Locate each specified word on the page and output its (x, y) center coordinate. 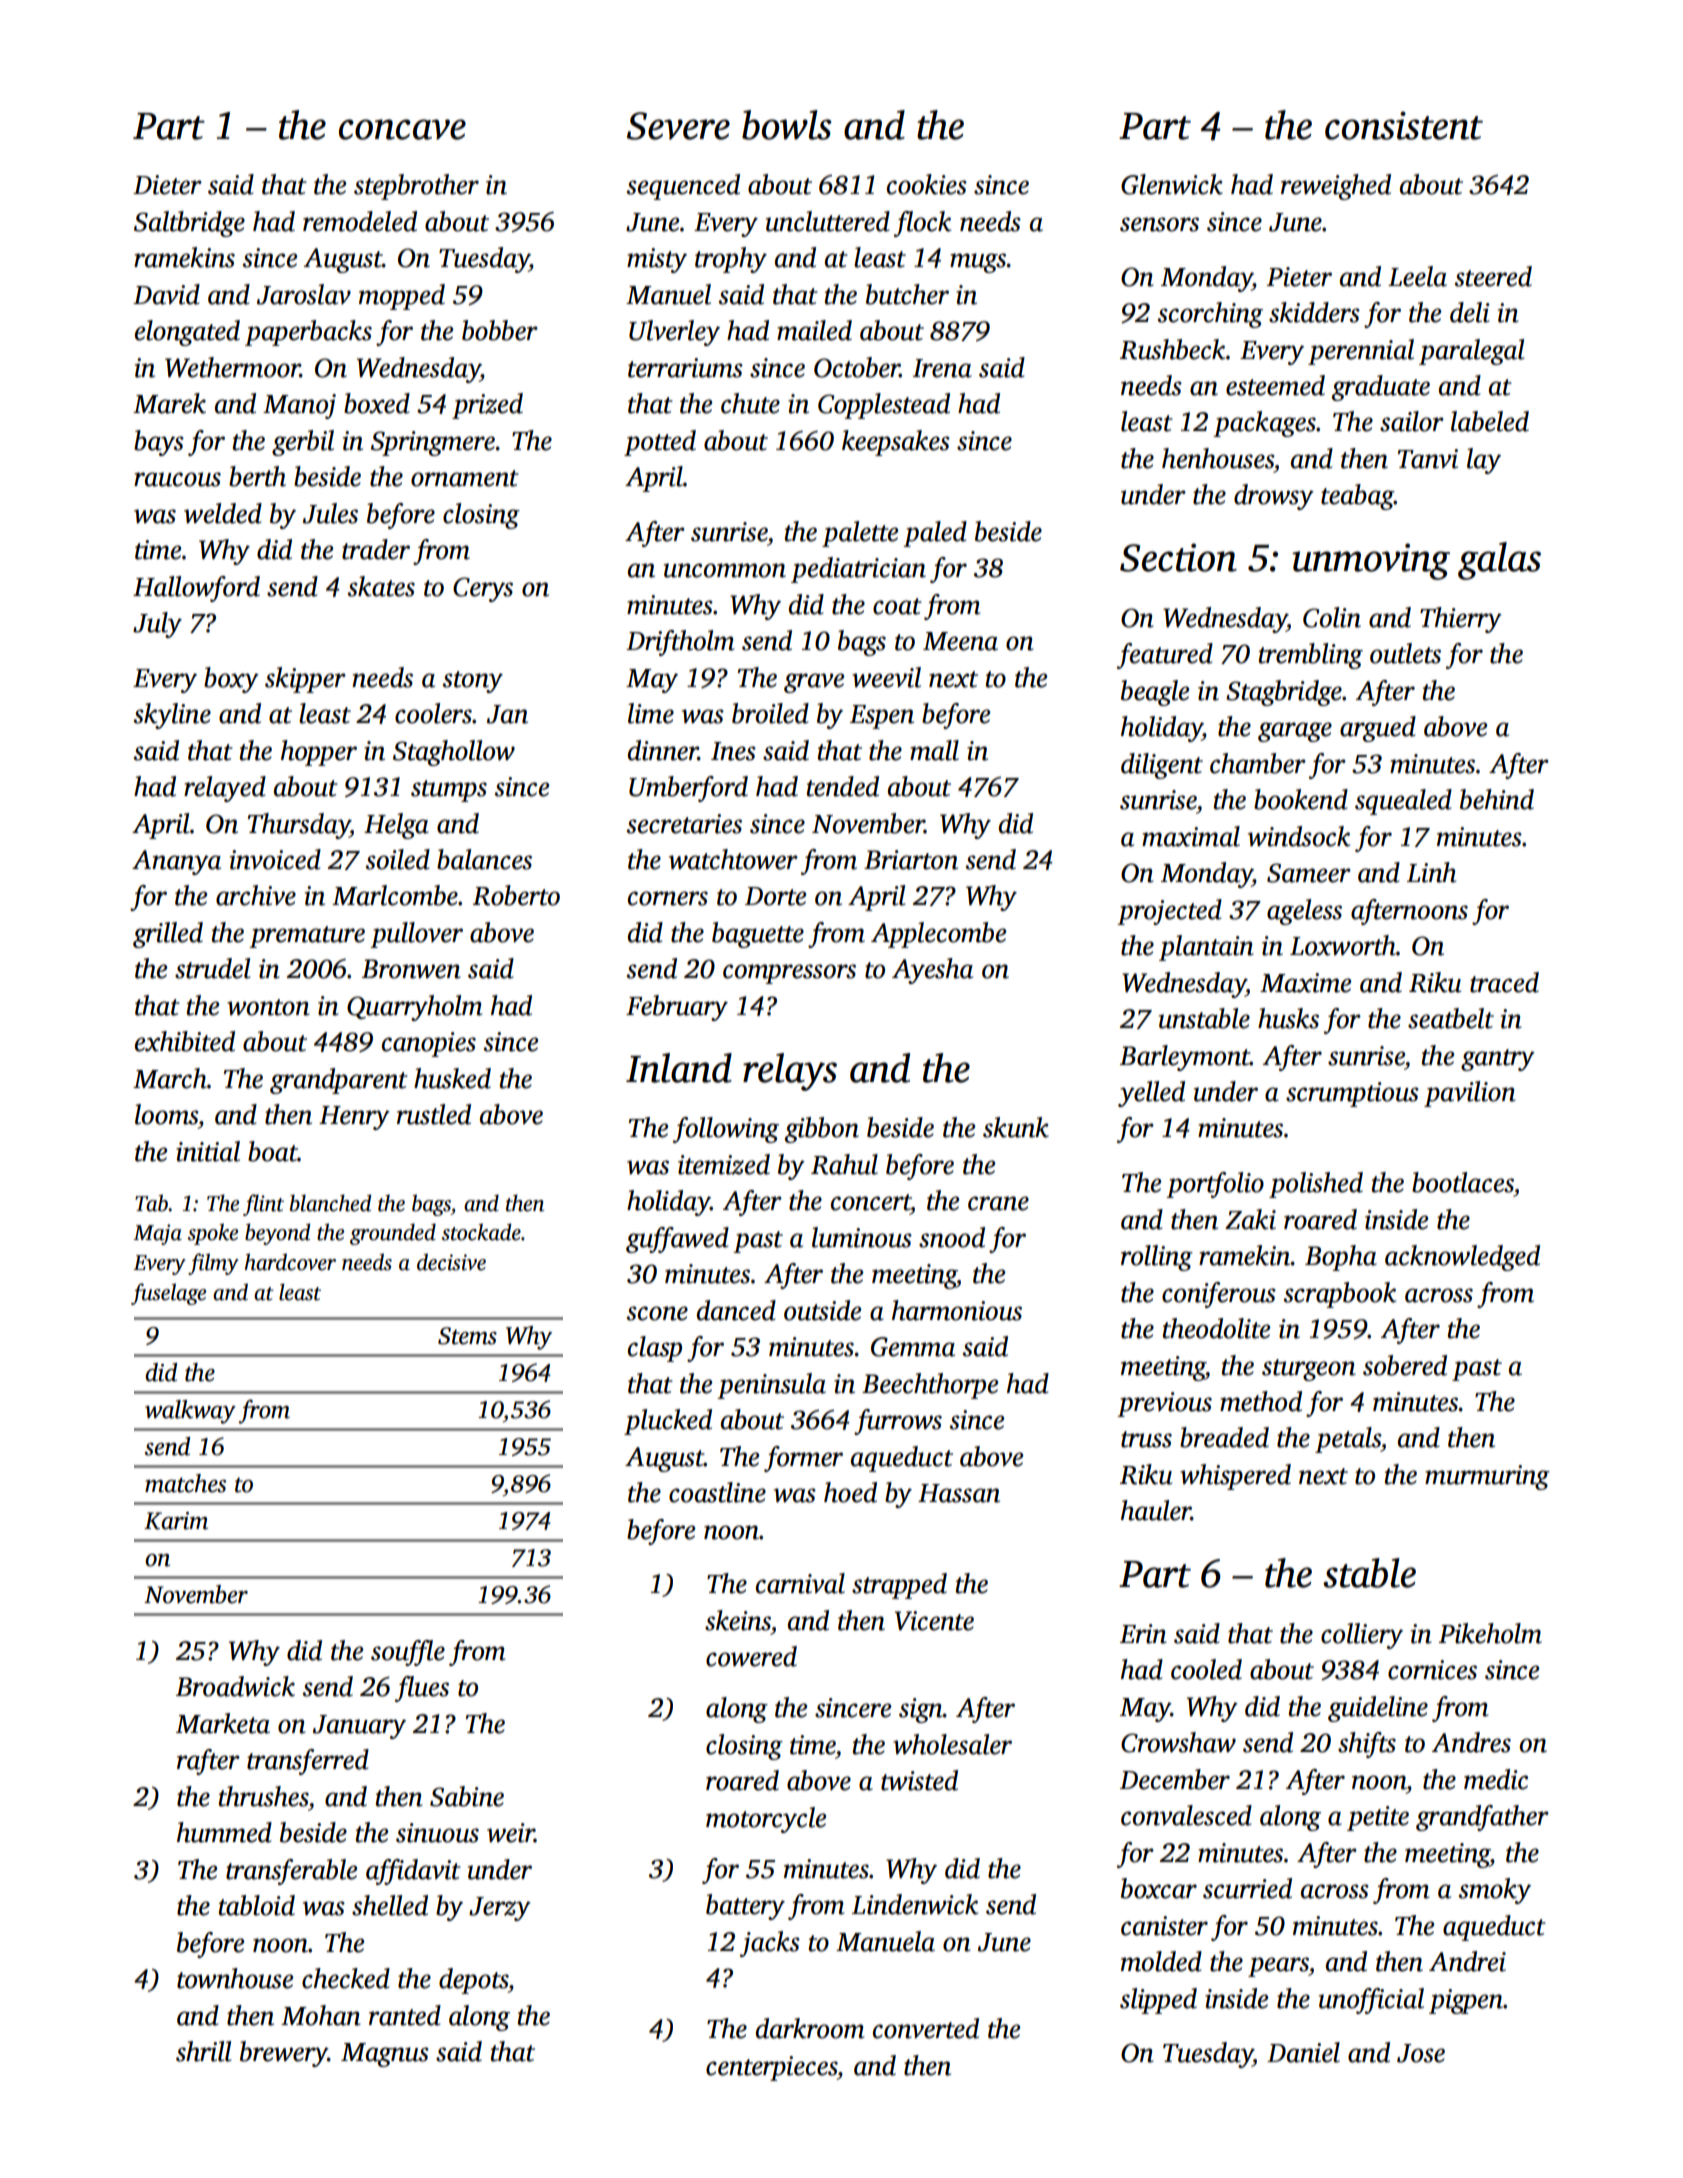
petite (1378, 1818)
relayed (225, 789)
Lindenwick (915, 1904)
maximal (1191, 836)
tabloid (257, 1905)
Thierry (1461, 620)
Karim (176, 1521)
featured (1165, 656)
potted (660, 443)
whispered (1235, 1477)
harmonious (957, 1310)
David (166, 294)
